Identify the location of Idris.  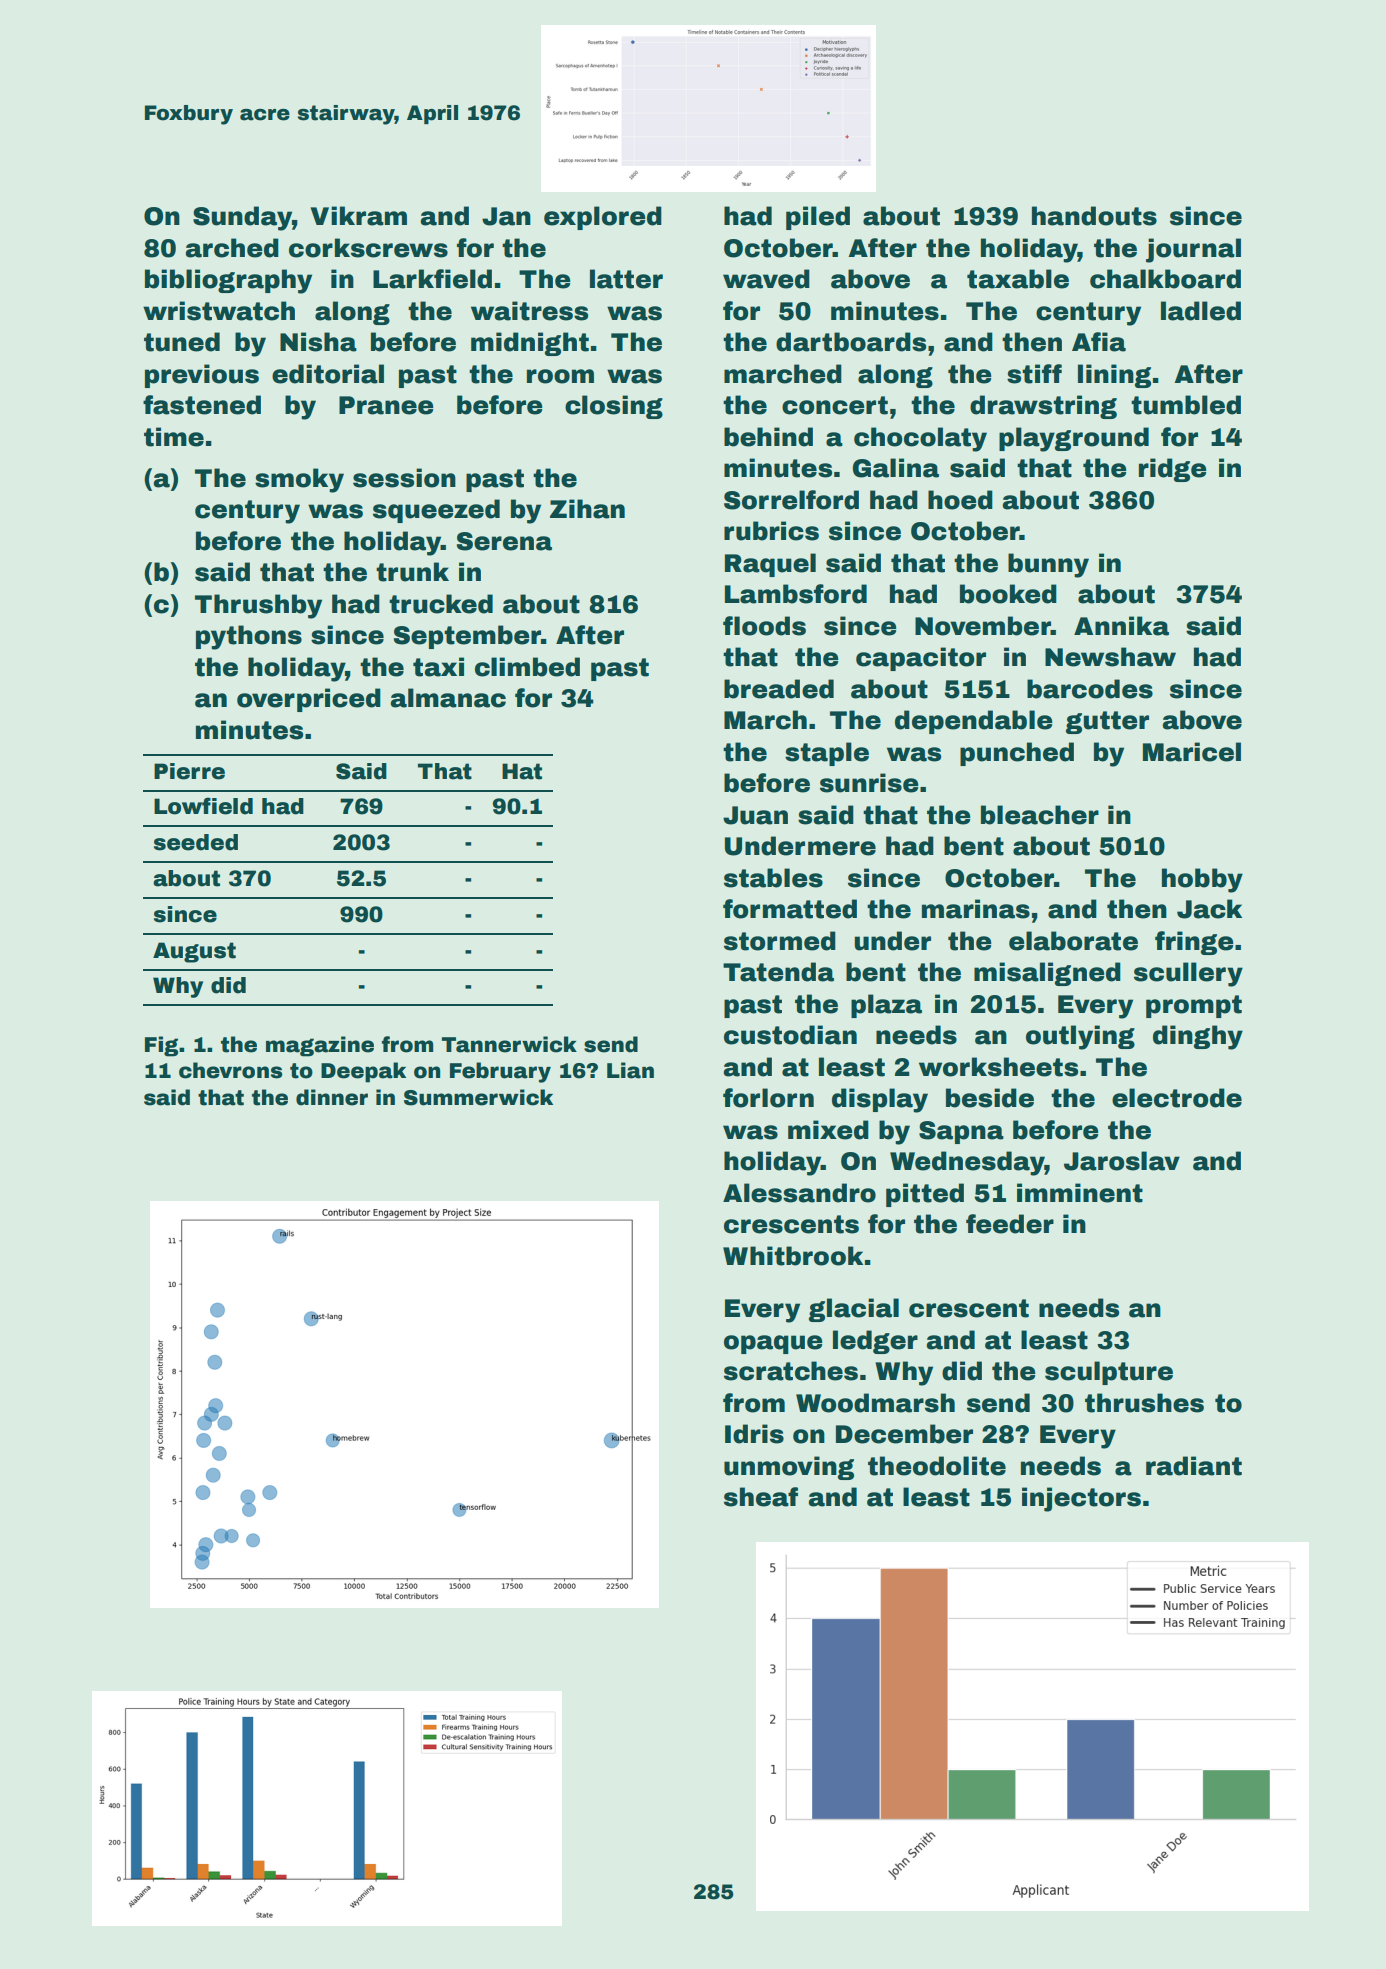
(754, 1434).
